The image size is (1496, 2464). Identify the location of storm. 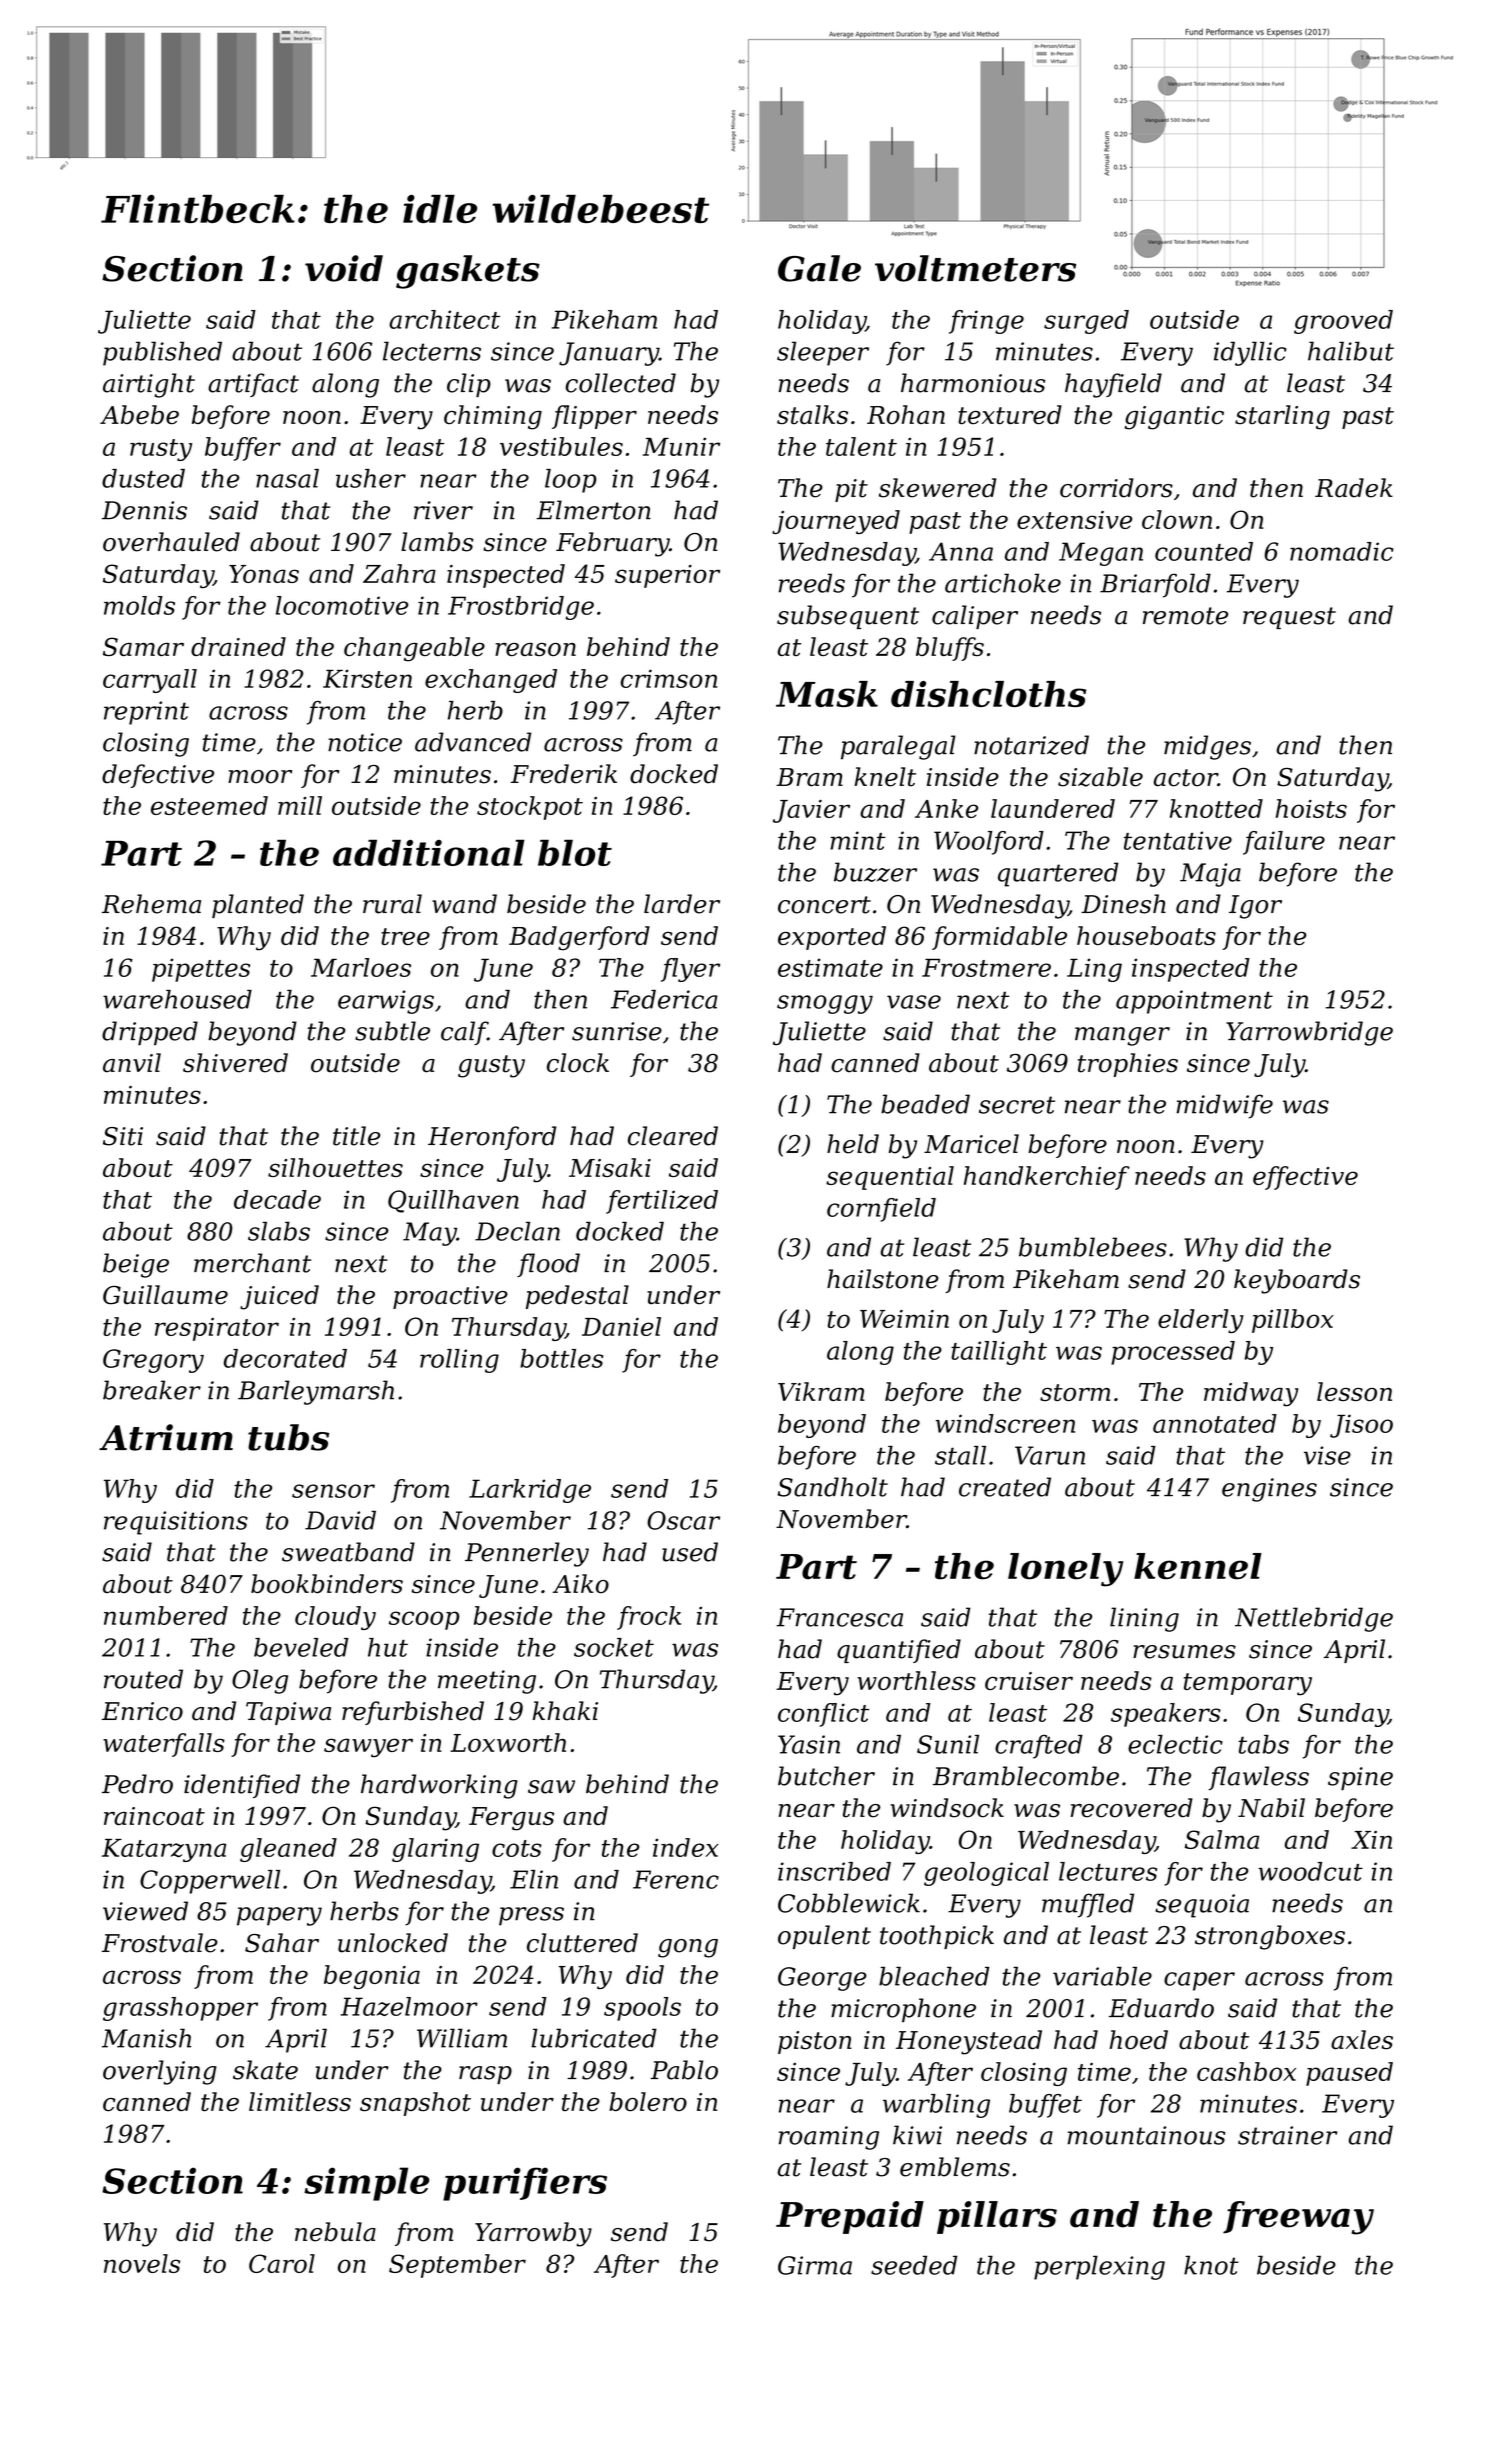
(1075, 1392).
